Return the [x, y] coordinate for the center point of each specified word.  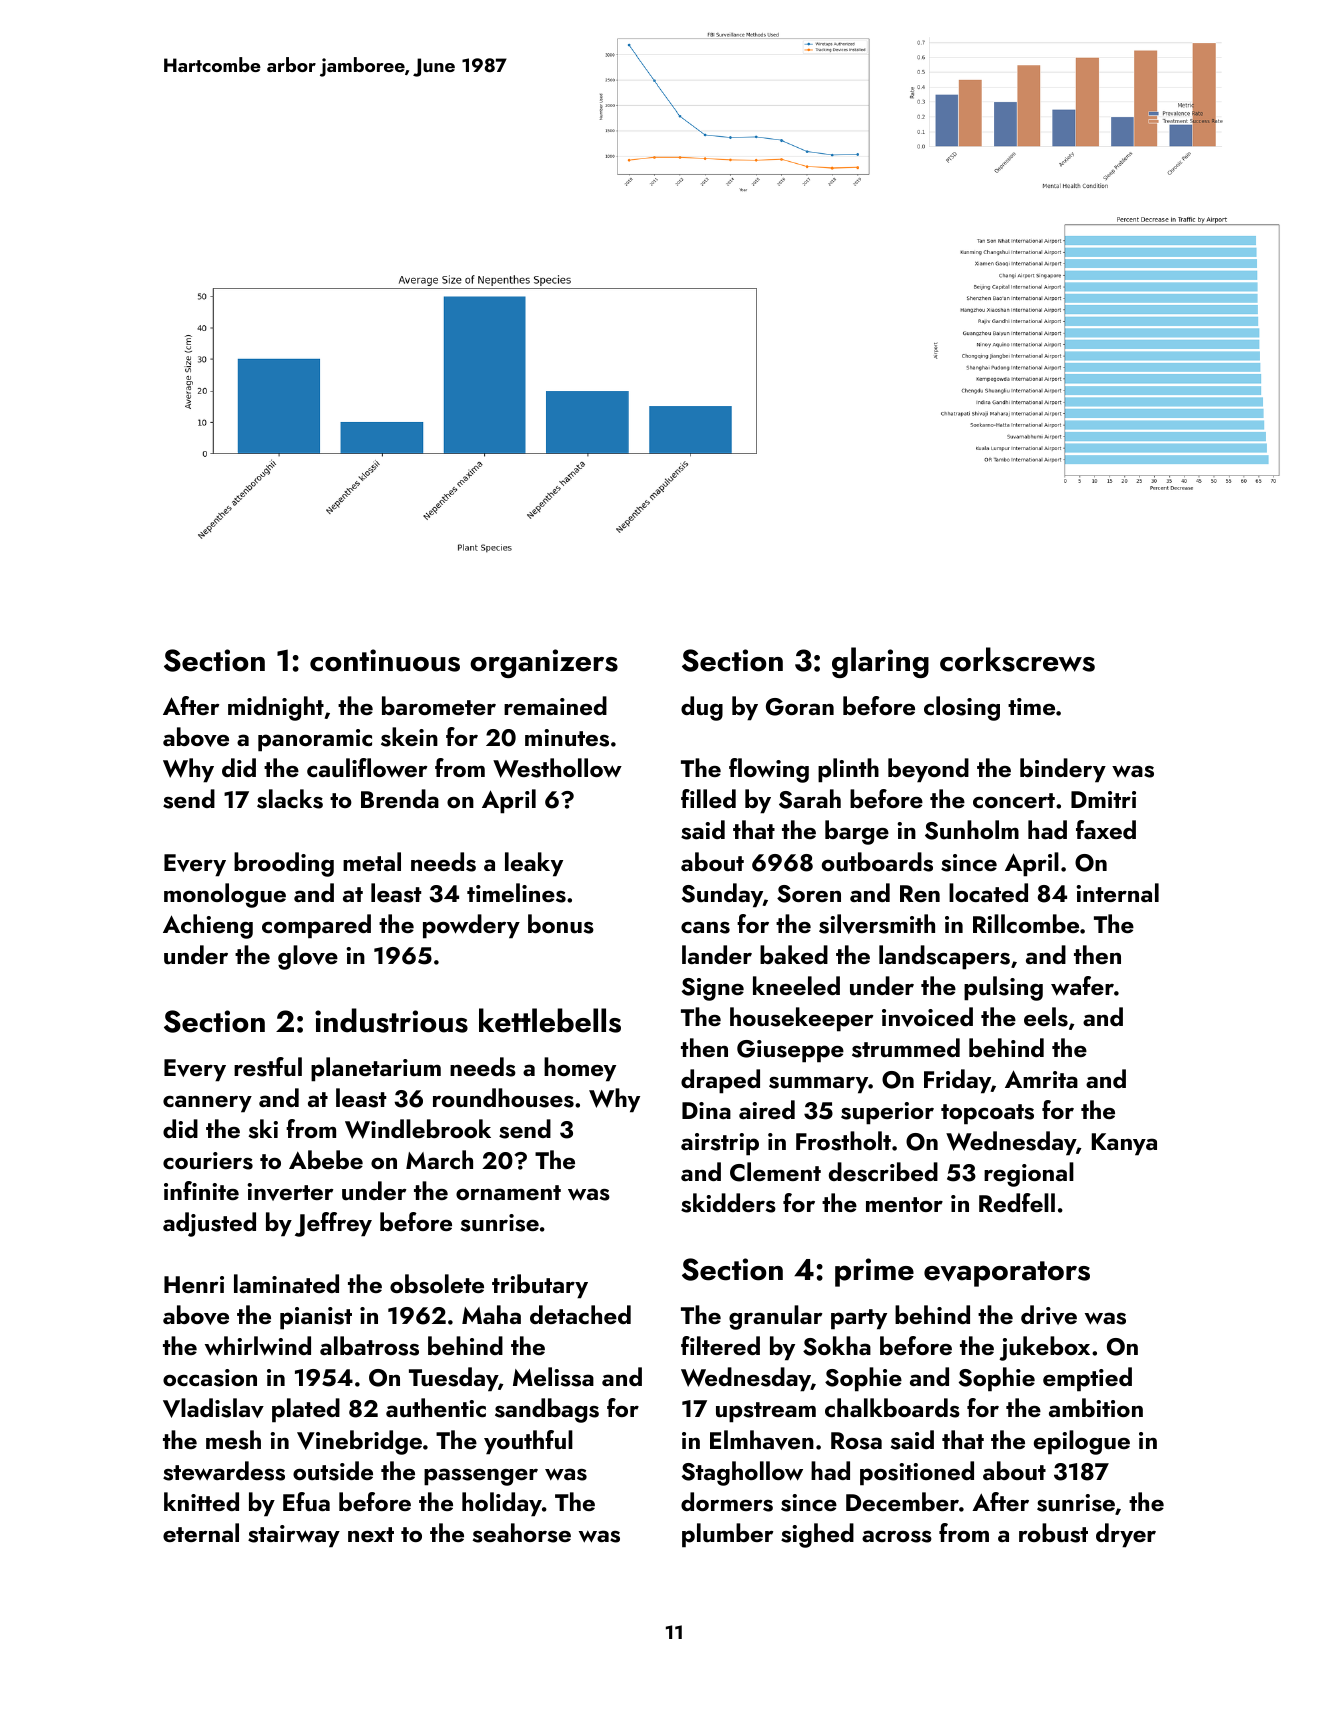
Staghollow [742, 1473]
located [988, 892]
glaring [880, 662]
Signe [713, 989]
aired [767, 1109]
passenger [481, 1477]
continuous [385, 660]
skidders [728, 1203]
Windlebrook [418, 1129]
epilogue [1082, 1442]
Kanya [1124, 1144]
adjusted [209, 1224]
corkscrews [1017, 659]
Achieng [208, 926]
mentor [904, 1204]
